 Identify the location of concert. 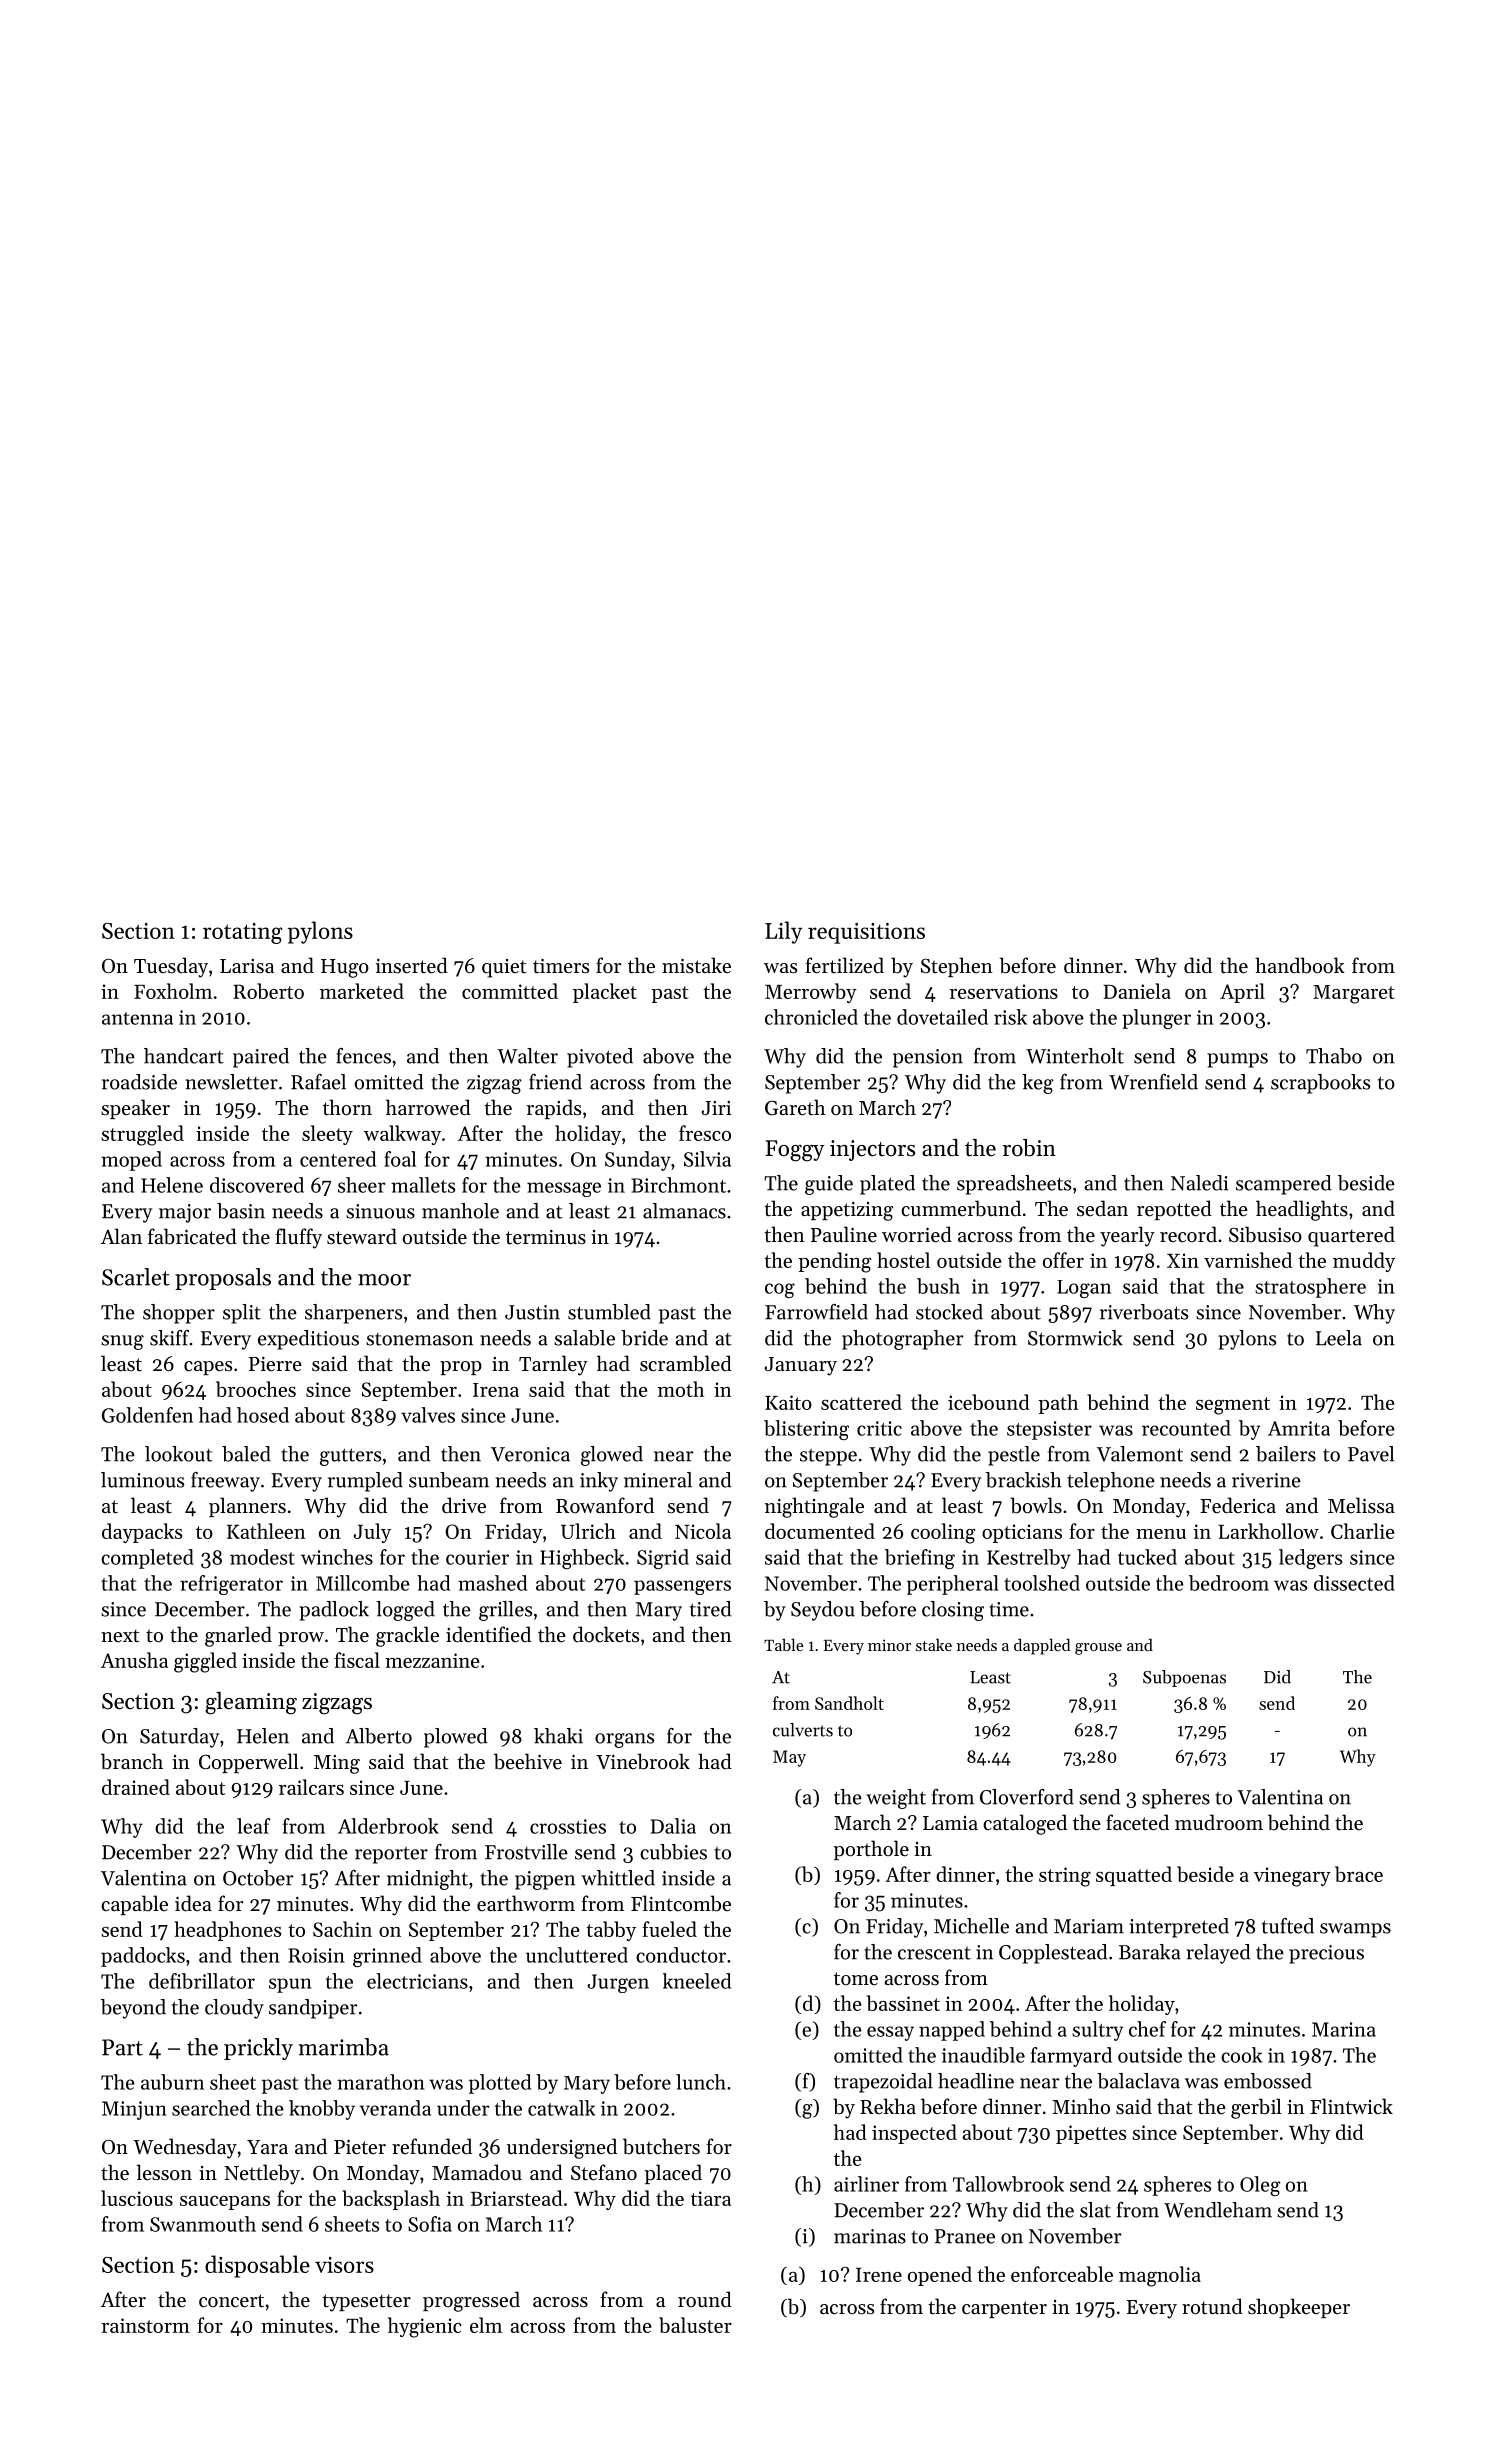
(231, 2301).
